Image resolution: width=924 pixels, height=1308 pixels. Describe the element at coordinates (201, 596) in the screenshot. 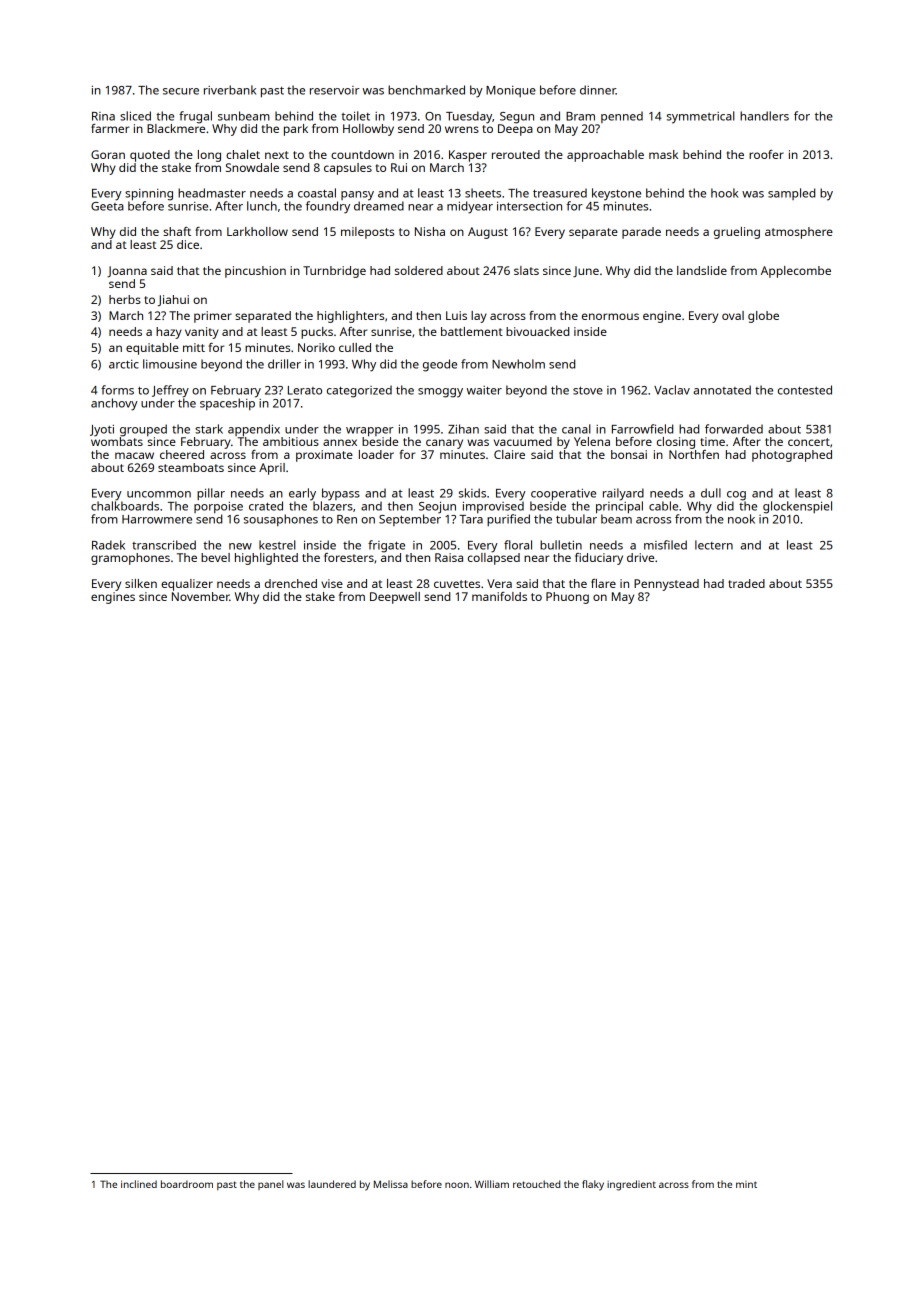

I see `November` at that location.
